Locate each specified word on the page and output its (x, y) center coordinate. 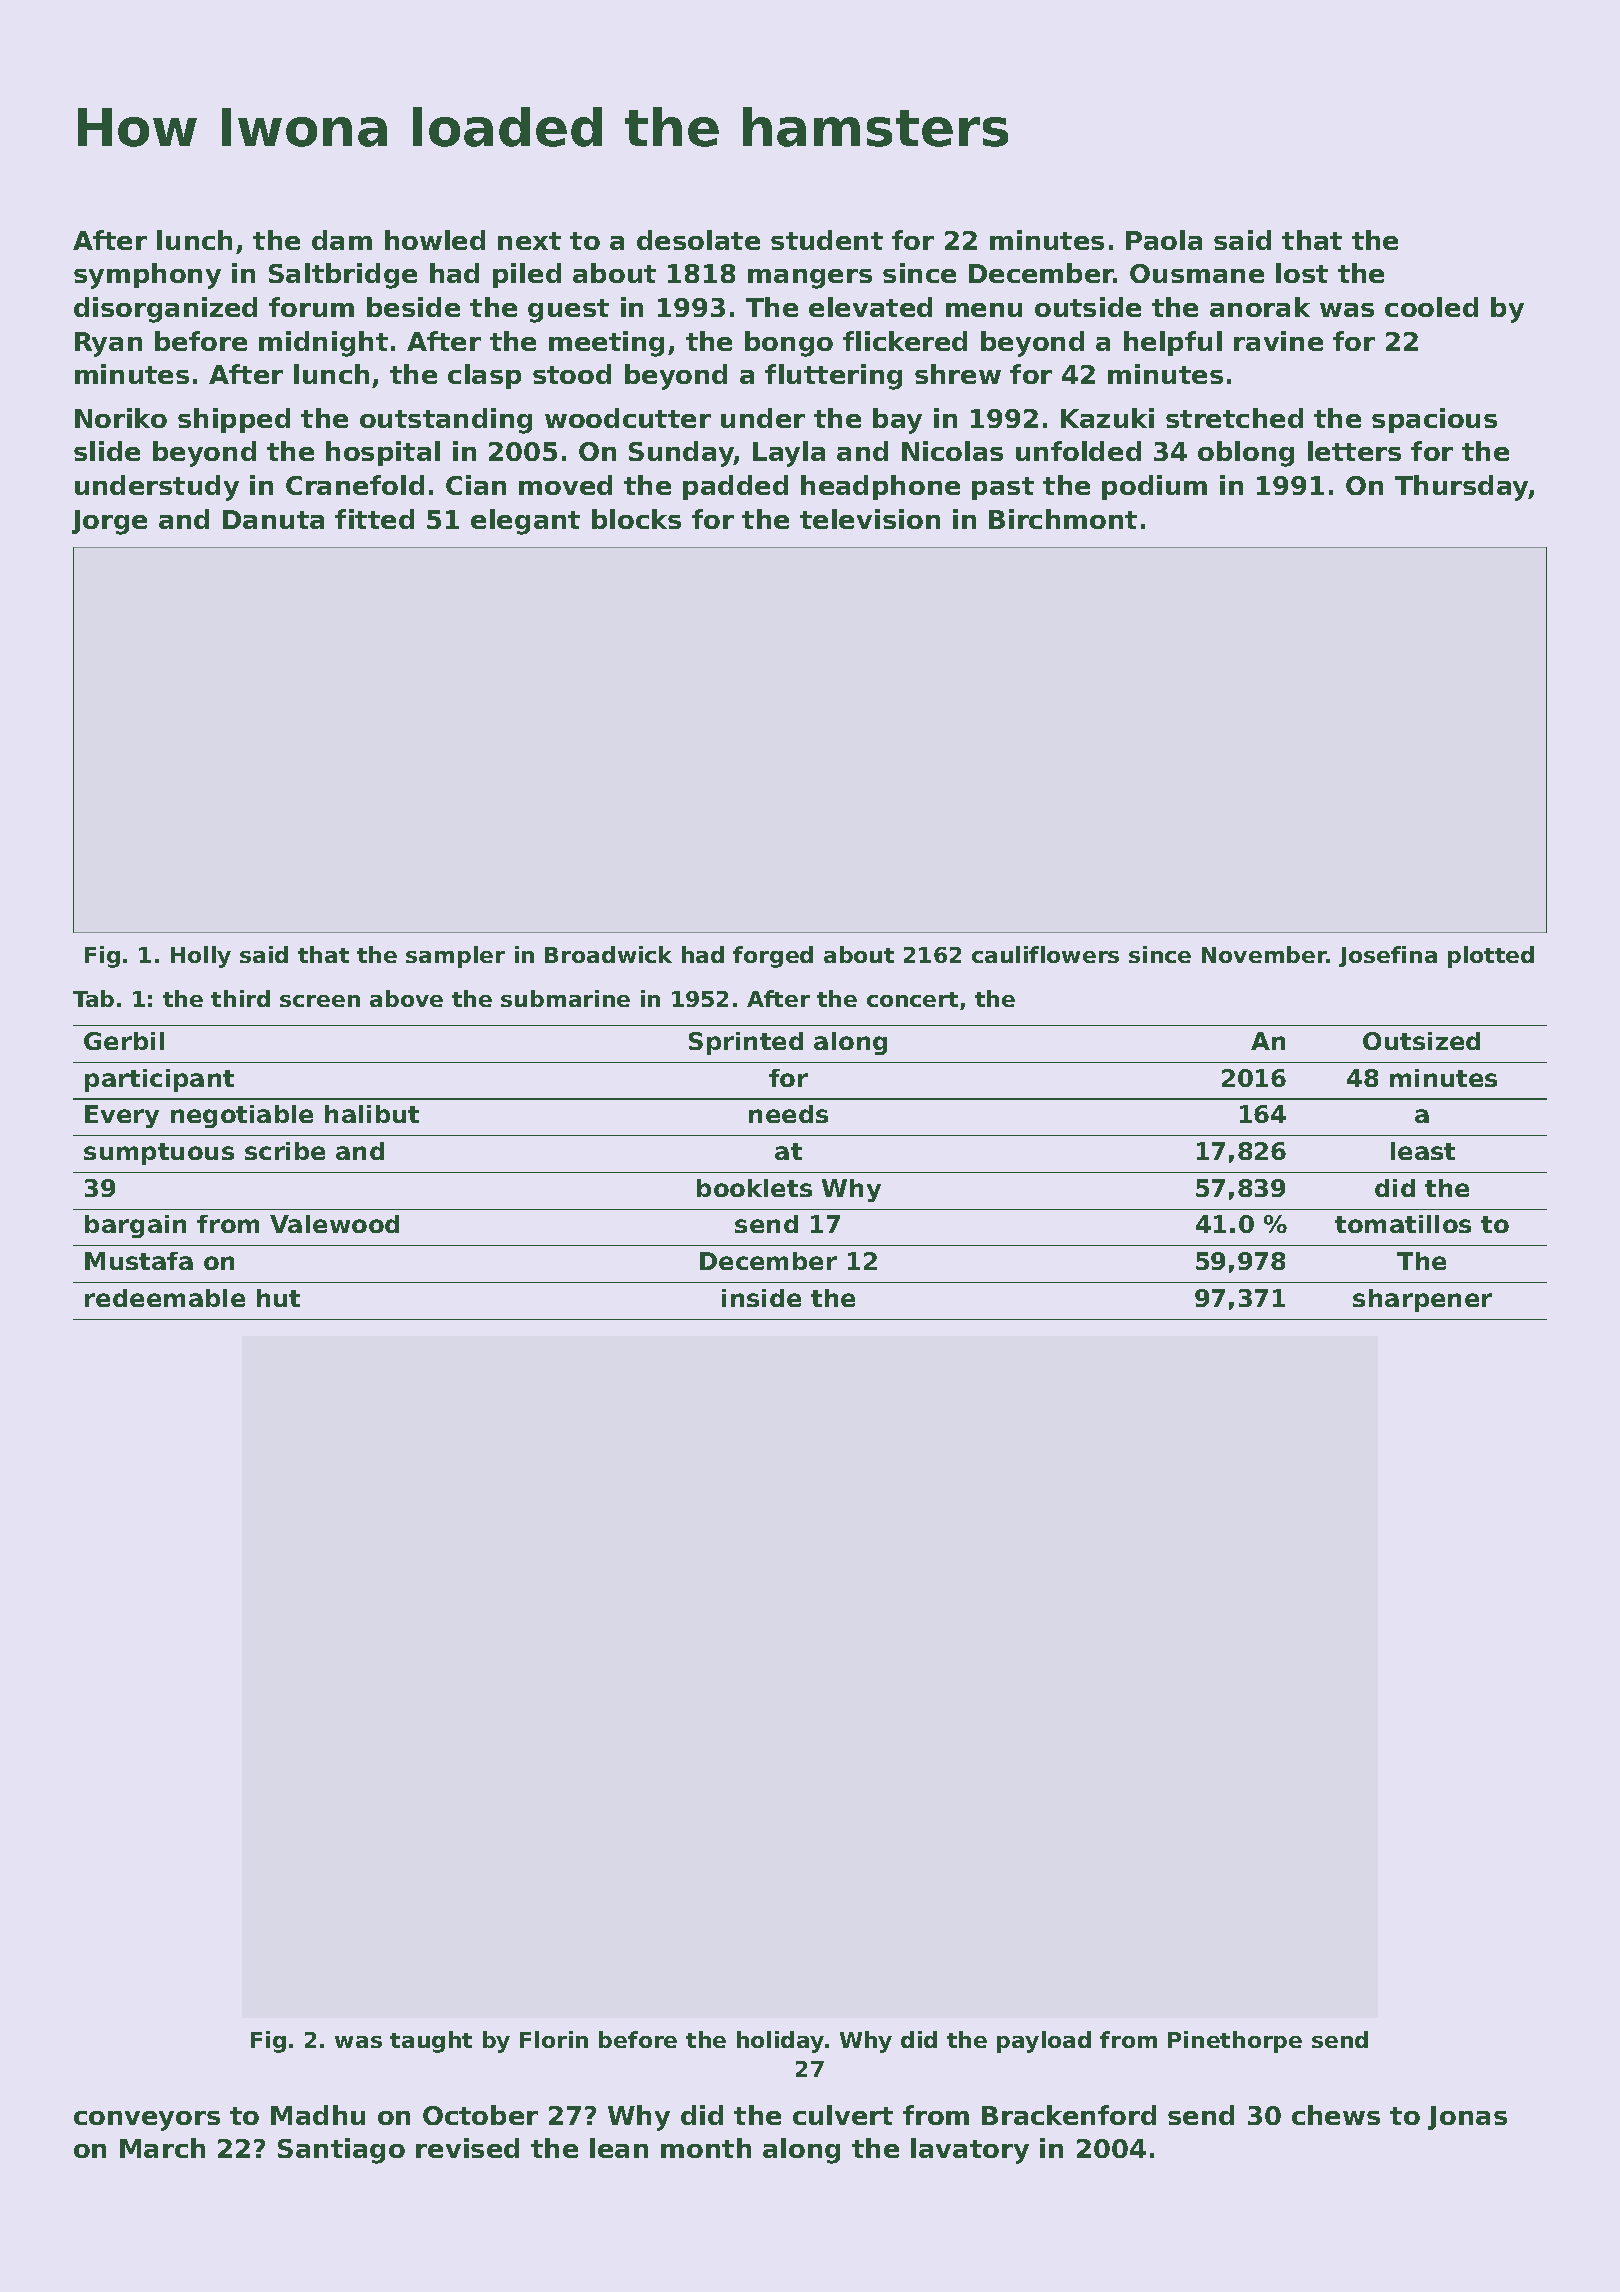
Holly (201, 957)
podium (1154, 487)
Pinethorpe (1235, 2042)
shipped (234, 420)
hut (278, 1298)
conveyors (147, 2121)
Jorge (109, 522)
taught (431, 2042)
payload (1044, 2042)
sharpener (1422, 1300)
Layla (789, 454)
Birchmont (1063, 519)
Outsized (1421, 1041)
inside (761, 1298)
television (870, 519)
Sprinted (746, 1043)
